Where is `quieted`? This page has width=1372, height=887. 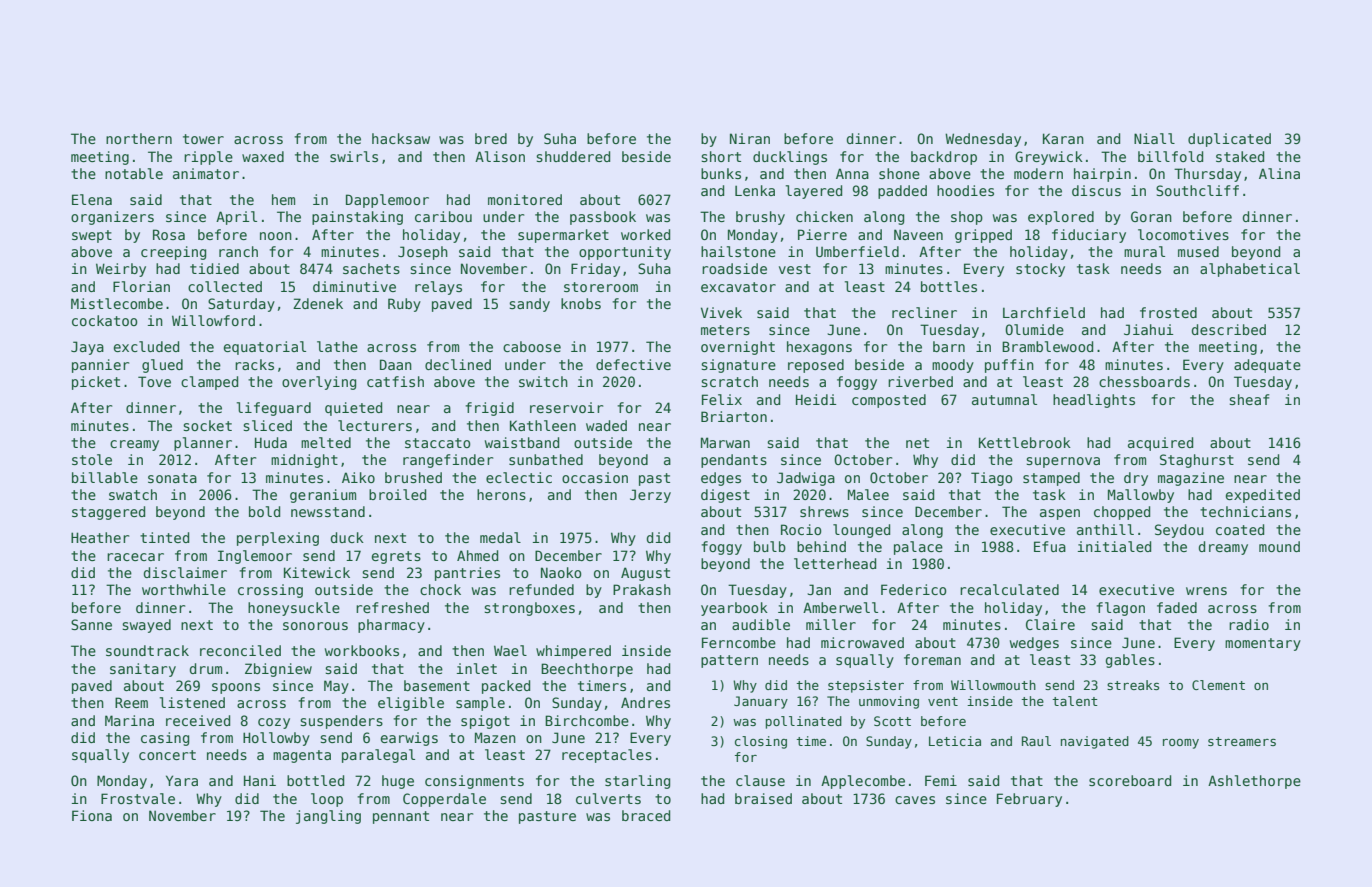 quieted is located at coordinates (353, 409).
